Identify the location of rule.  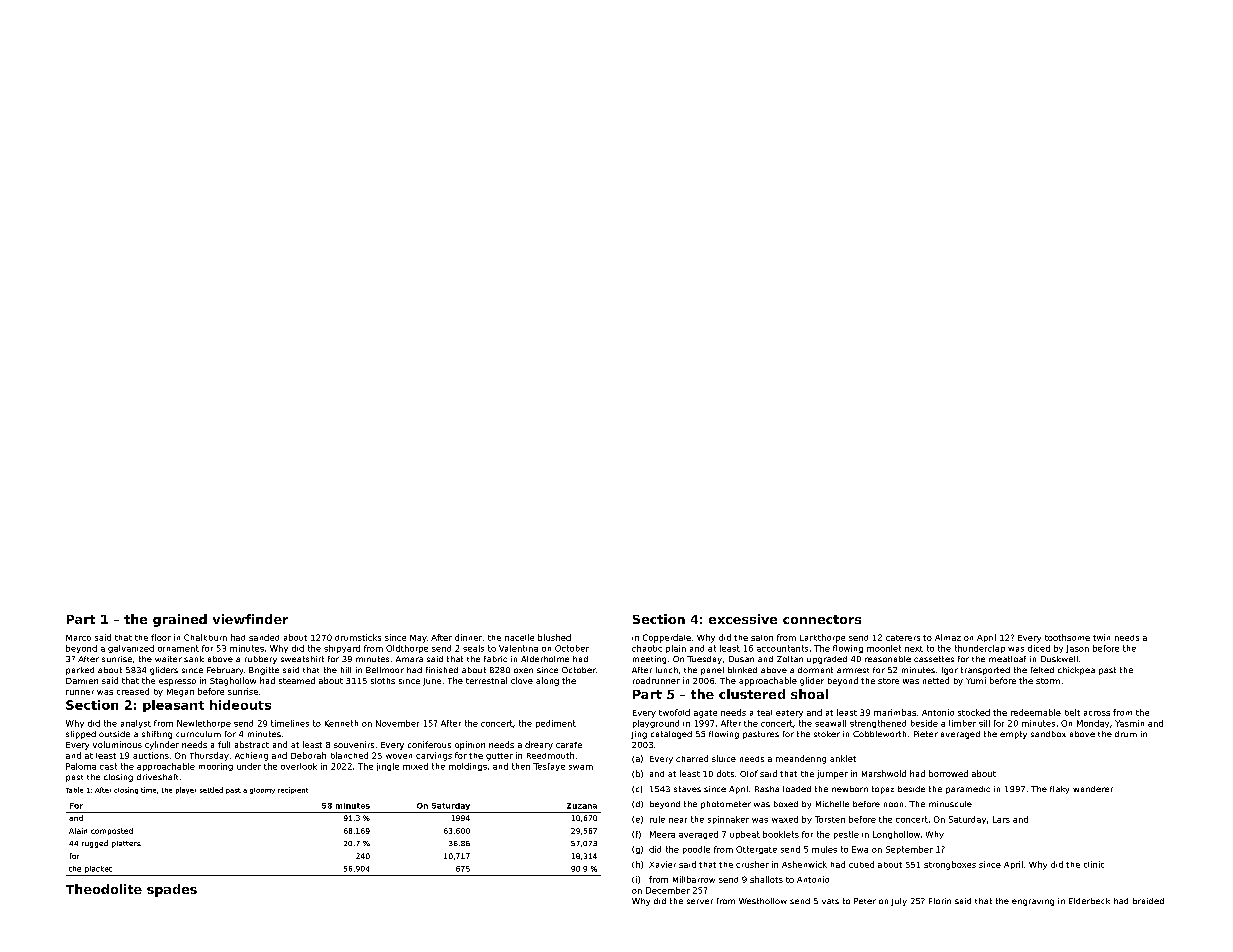
(657, 819).
